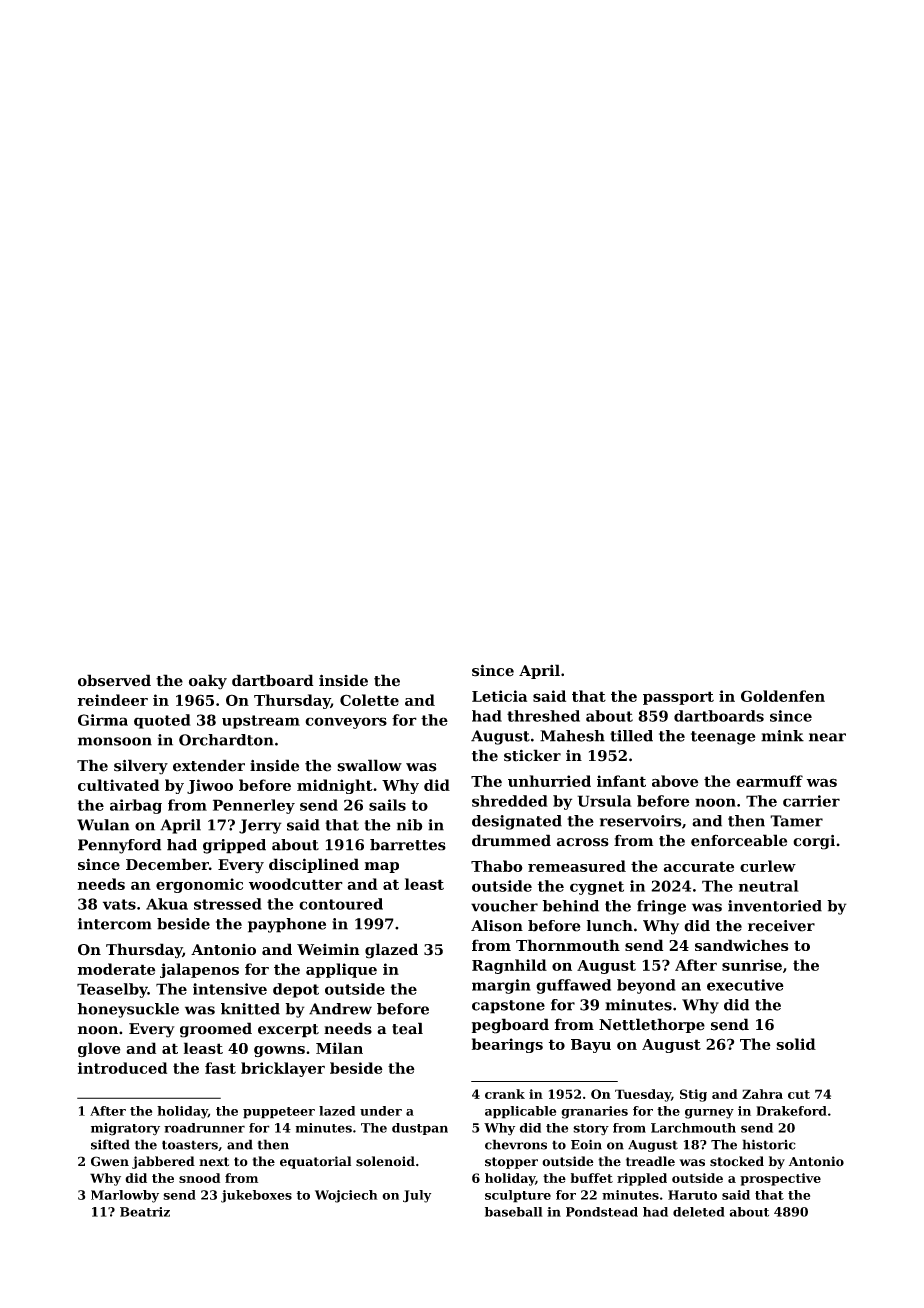  Describe the element at coordinates (504, 906) in the page. I see `voucher` at that location.
